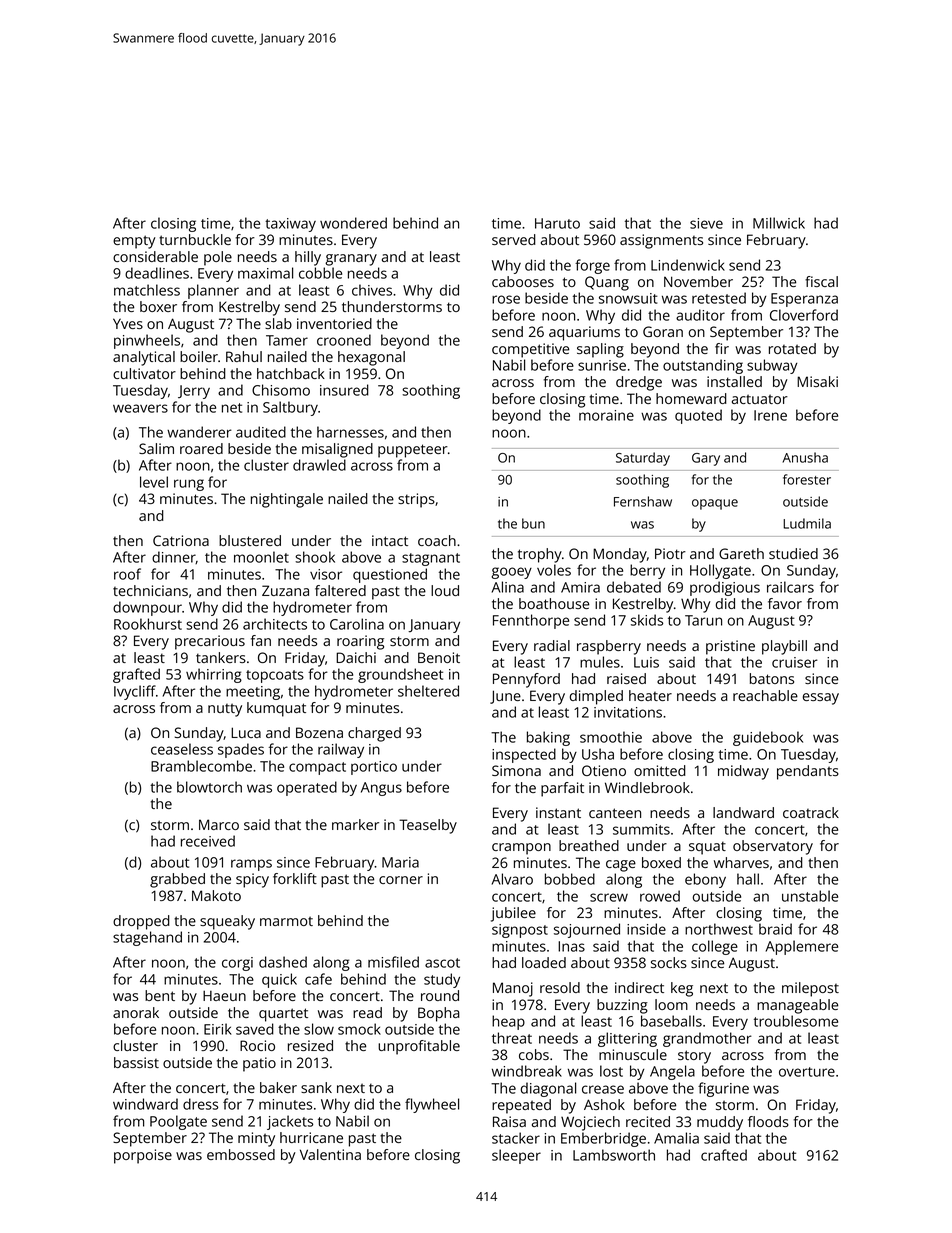 The image size is (952, 1233). I want to click on reachable, so click(765, 695).
